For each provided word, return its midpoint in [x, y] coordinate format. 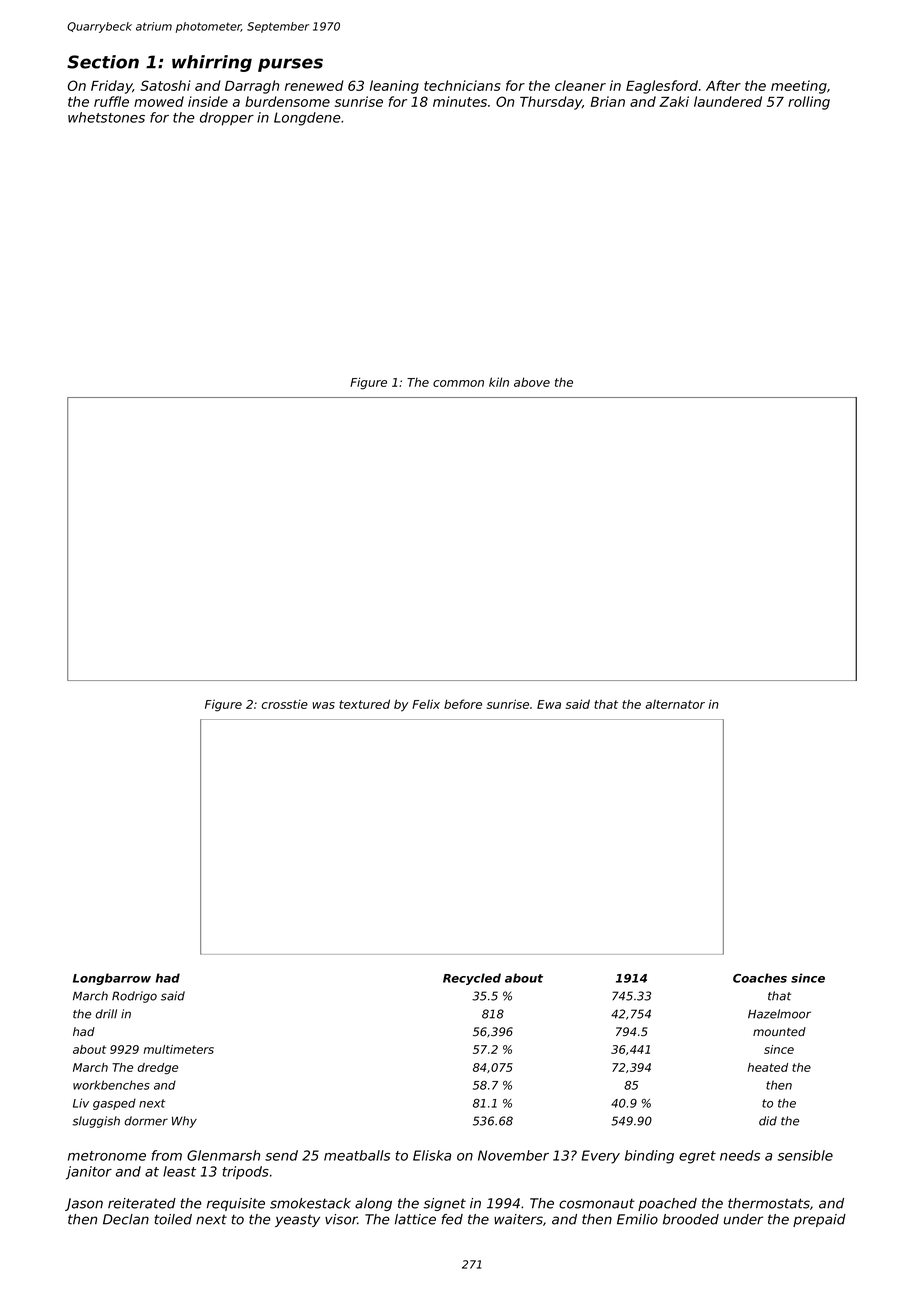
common [458, 383]
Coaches [760, 978]
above [532, 382]
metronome [107, 1156]
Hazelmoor [779, 1014]
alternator [675, 704]
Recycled [472, 979]
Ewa [549, 704]
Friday [112, 87]
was [324, 705]
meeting [799, 87]
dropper [227, 119]
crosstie [285, 704]
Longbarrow [112, 979]
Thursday [551, 103]
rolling [809, 103]
